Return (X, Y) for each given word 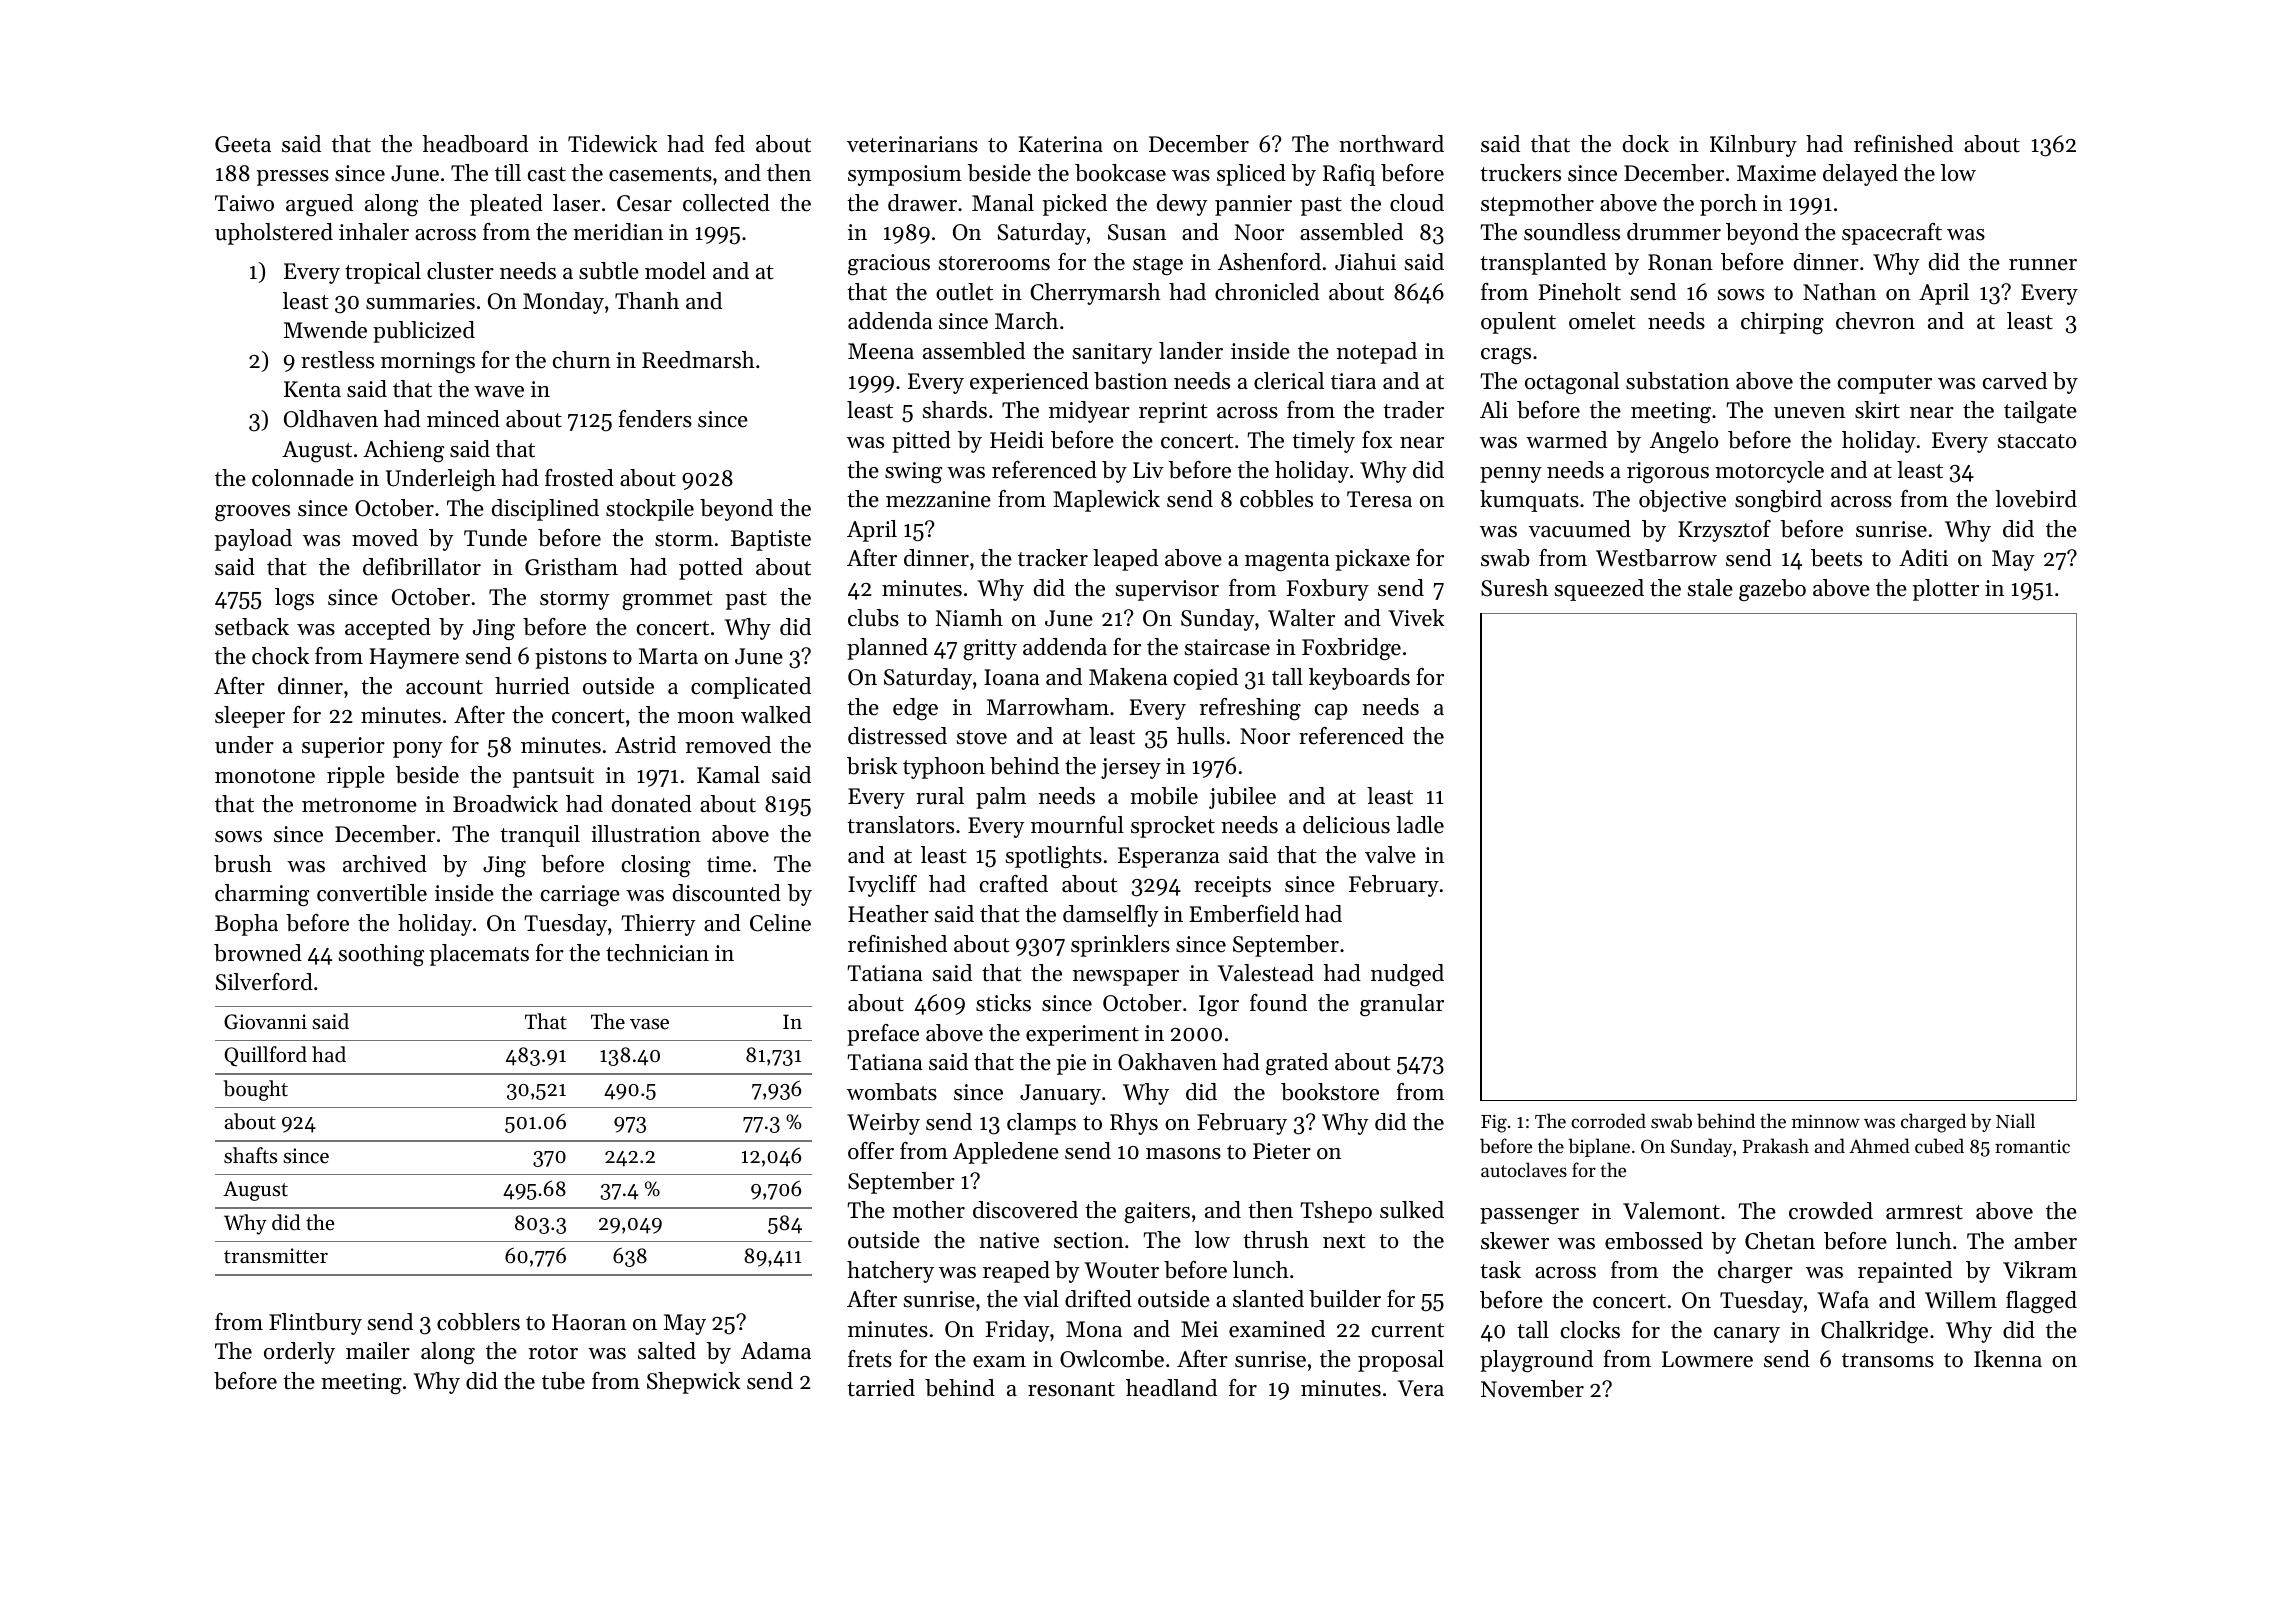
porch (1728, 205)
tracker (1053, 558)
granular (1402, 1005)
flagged (2041, 1302)
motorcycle (1769, 472)
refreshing (1250, 709)
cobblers (478, 1322)
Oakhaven (1167, 1062)
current (1408, 1330)
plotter (1945, 590)
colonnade (303, 478)
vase (649, 1024)
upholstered (274, 234)
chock (280, 656)
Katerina (1061, 144)
